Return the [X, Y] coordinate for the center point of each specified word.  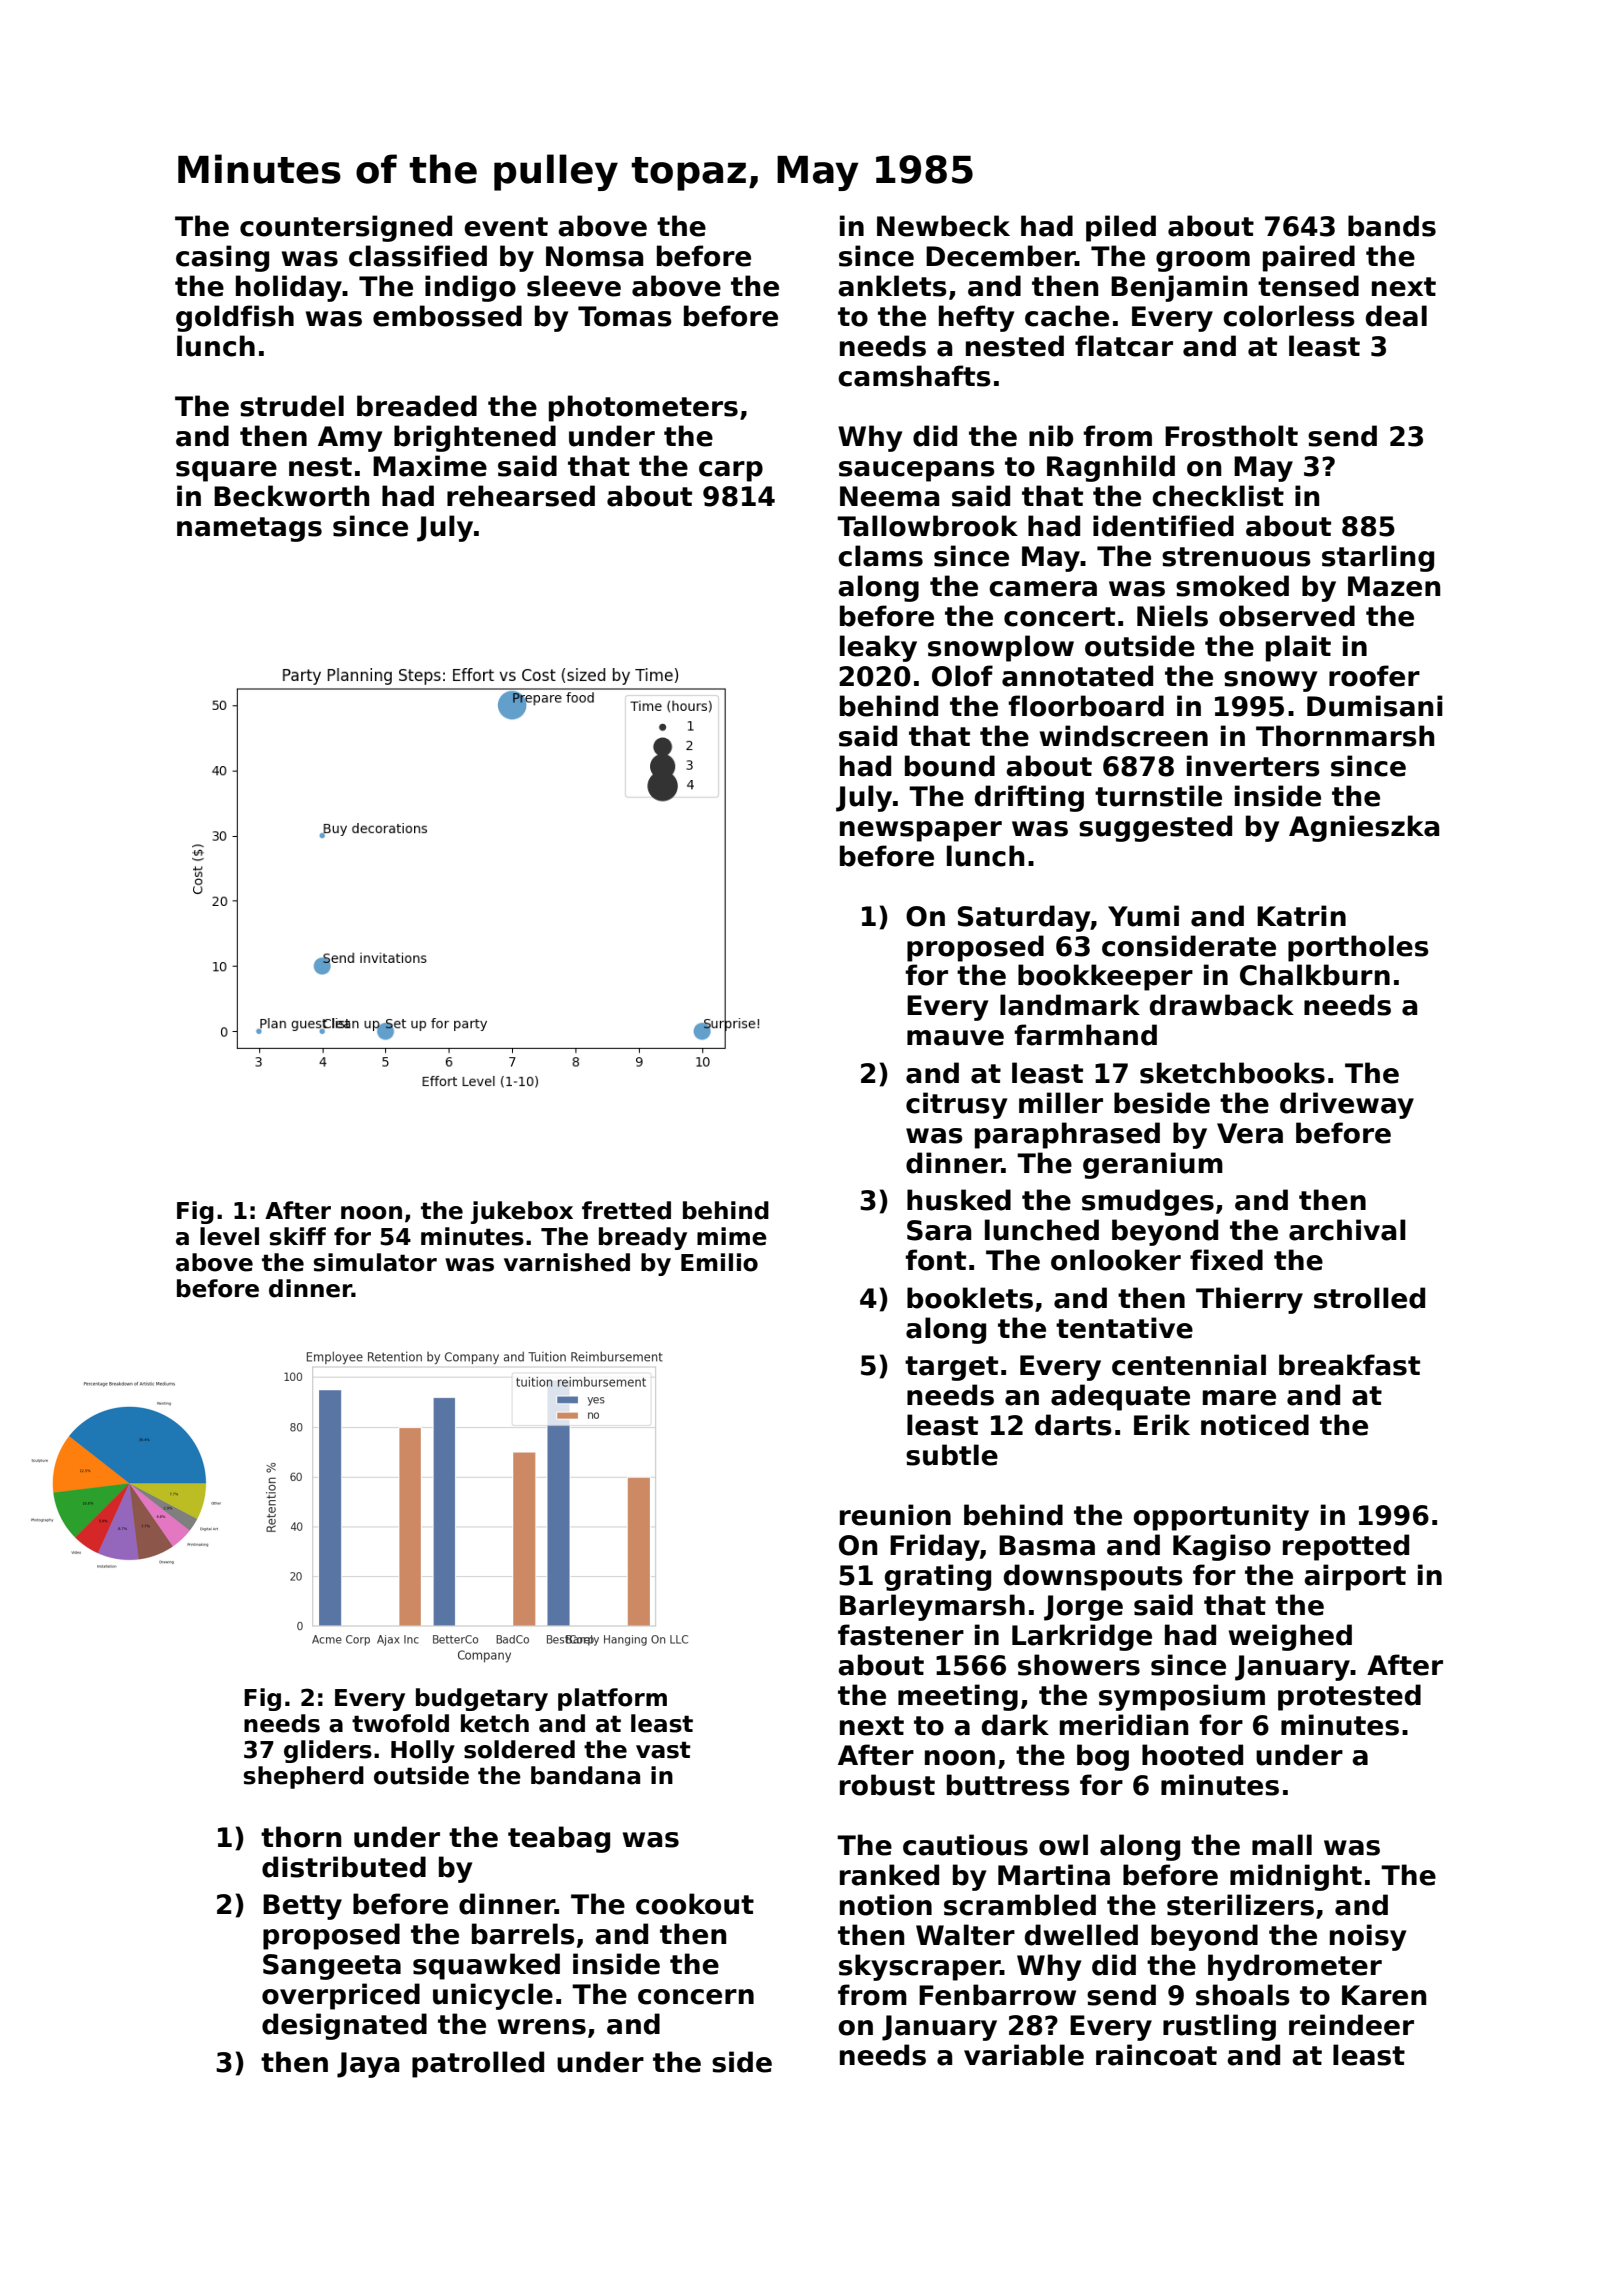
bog [1103, 1757]
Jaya [368, 2065]
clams [880, 556]
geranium [1153, 1165]
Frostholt [1231, 436]
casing [222, 258]
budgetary [482, 1699]
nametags [249, 529]
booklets [970, 1298]
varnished [567, 1262]
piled [1121, 228]
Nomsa [594, 256]
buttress [1008, 1785]
